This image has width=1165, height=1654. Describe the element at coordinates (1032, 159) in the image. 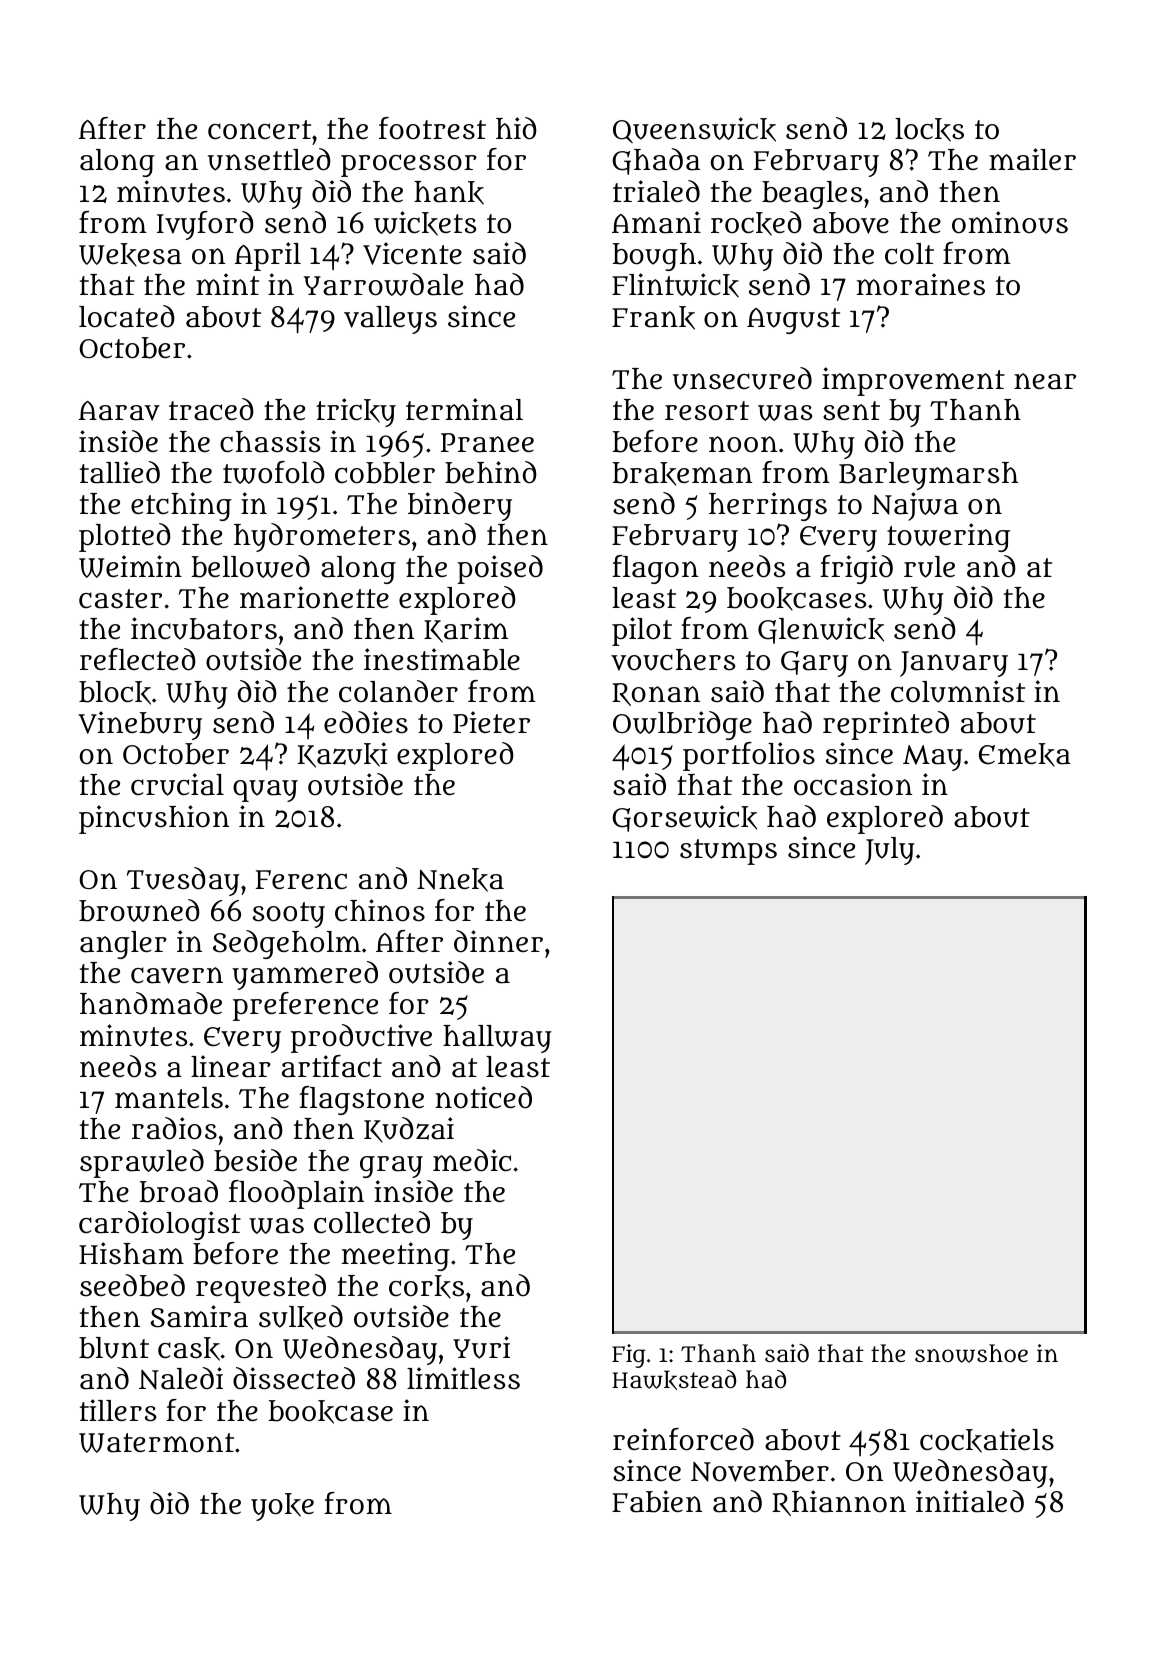

I see `mailer` at that location.
